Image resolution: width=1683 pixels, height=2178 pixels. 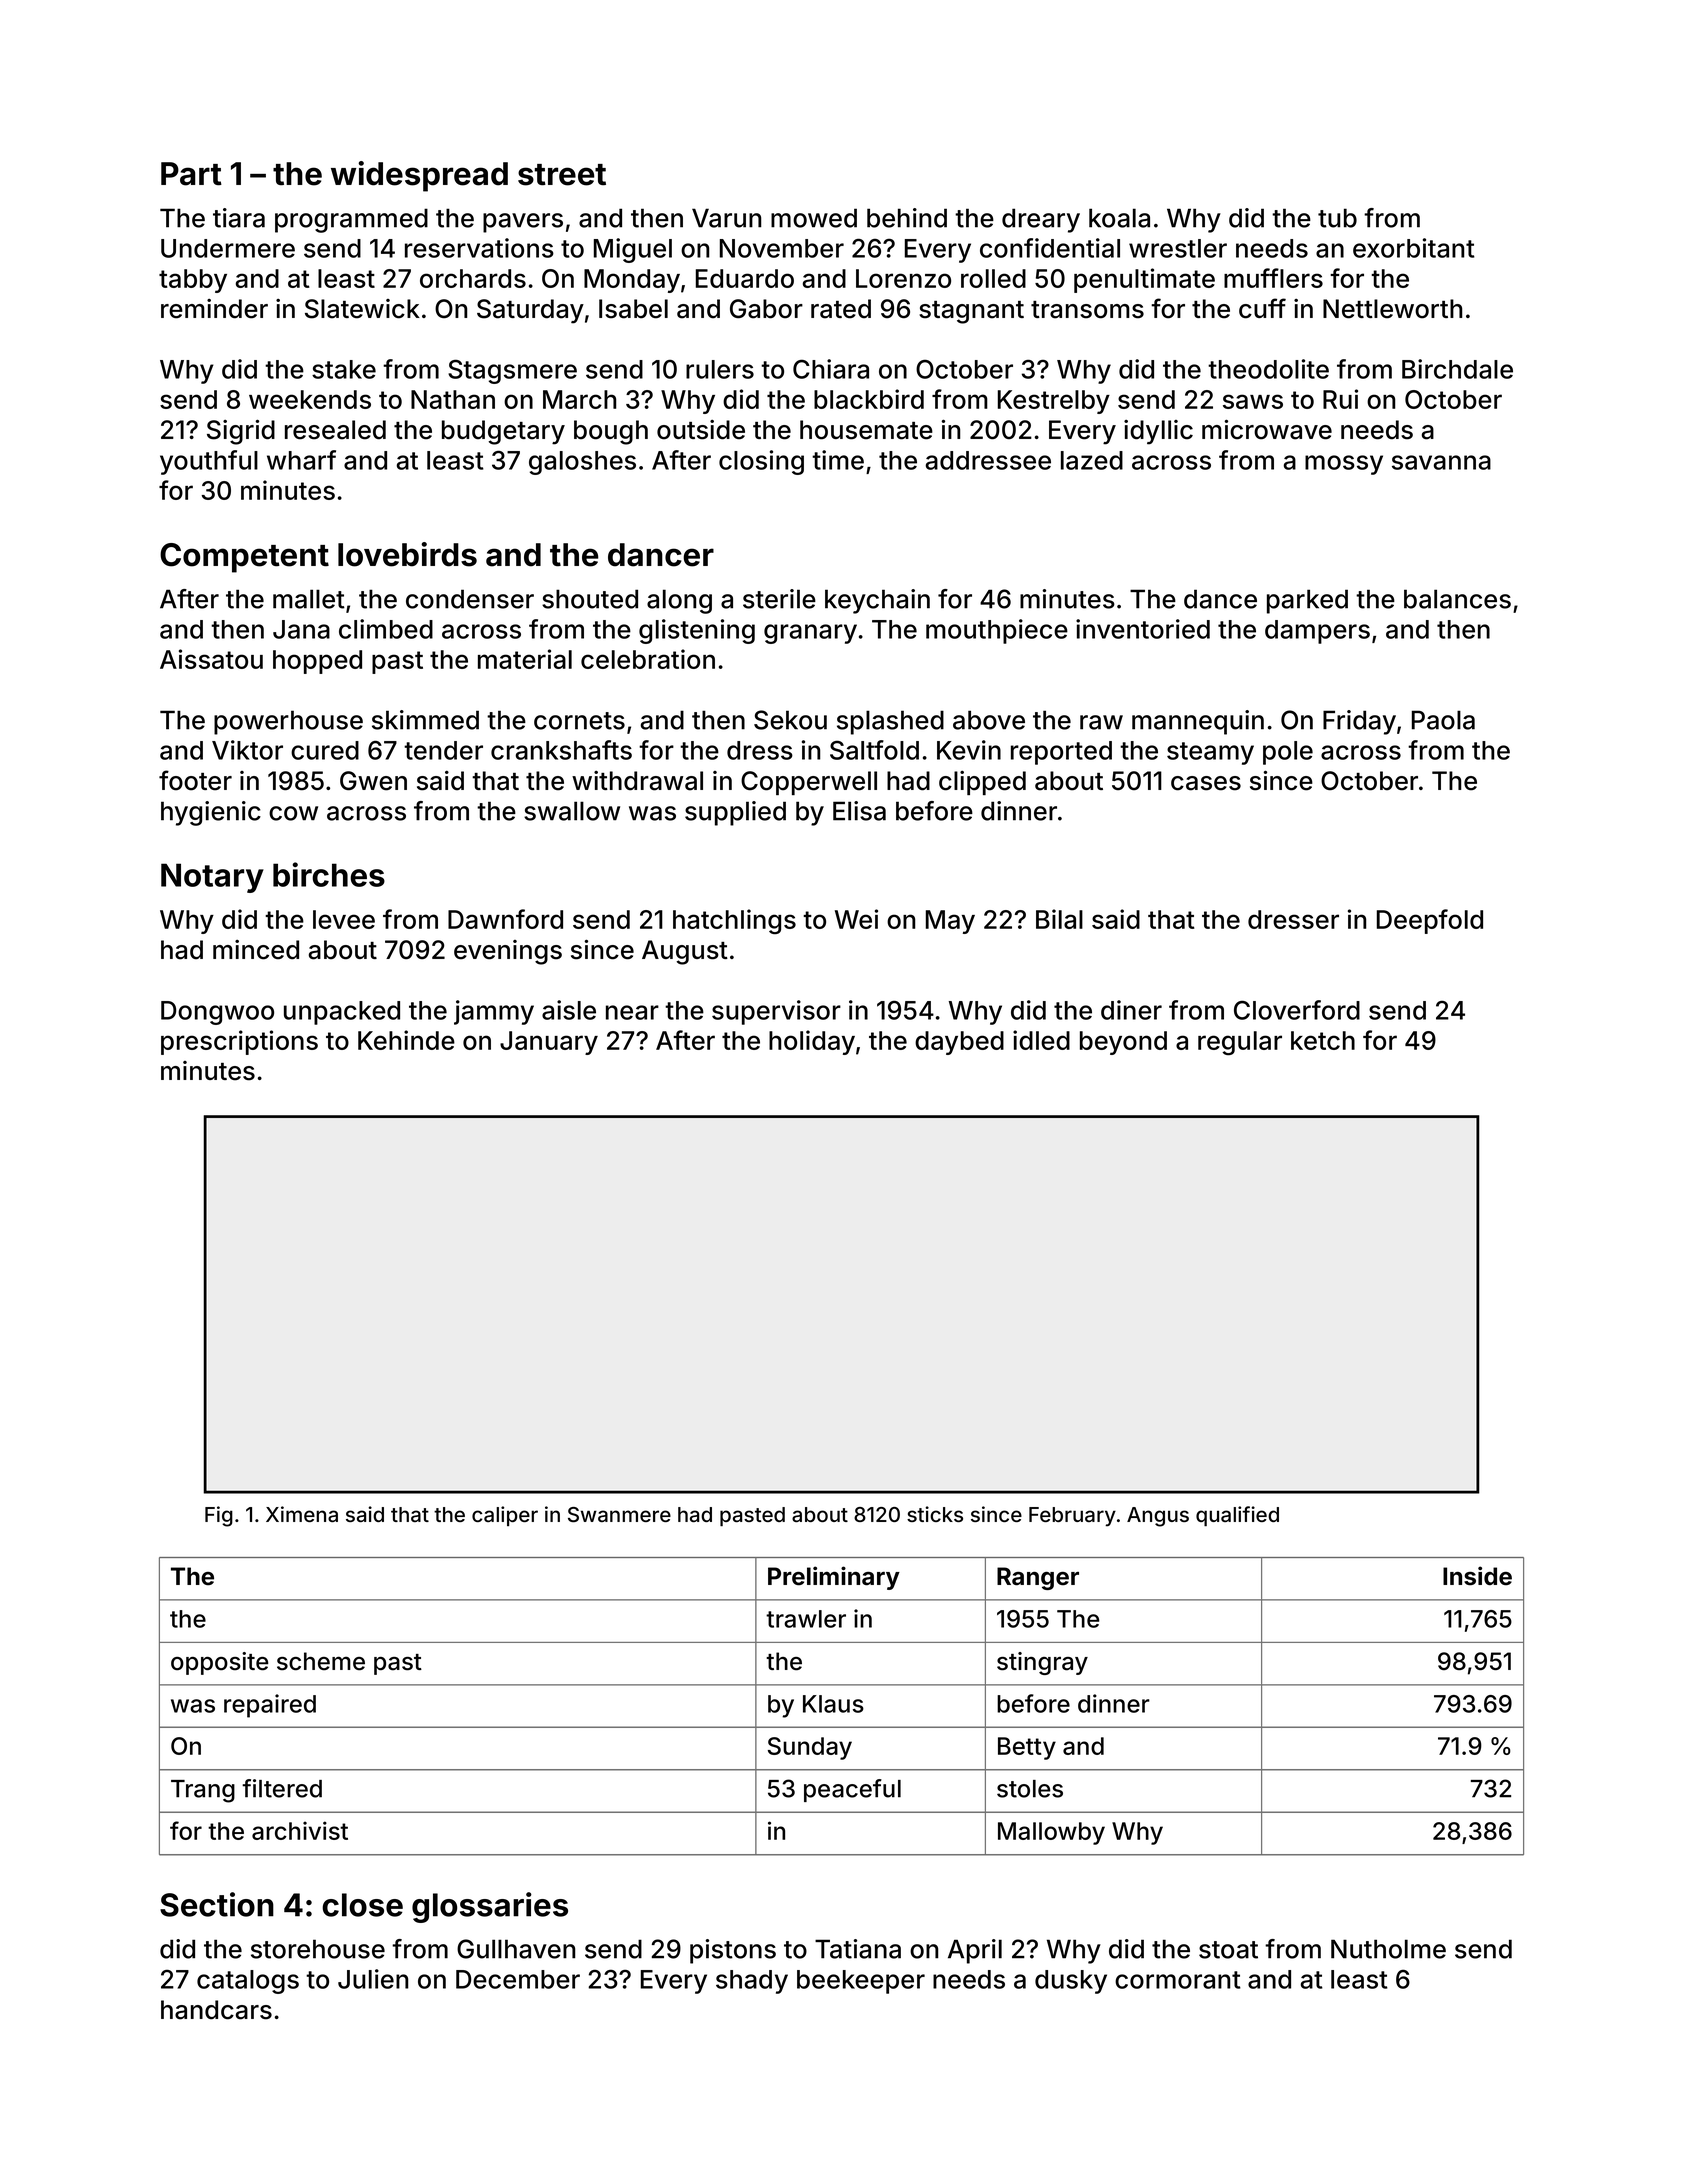 I want to click on dampers, so click(x=1317, y=632).
